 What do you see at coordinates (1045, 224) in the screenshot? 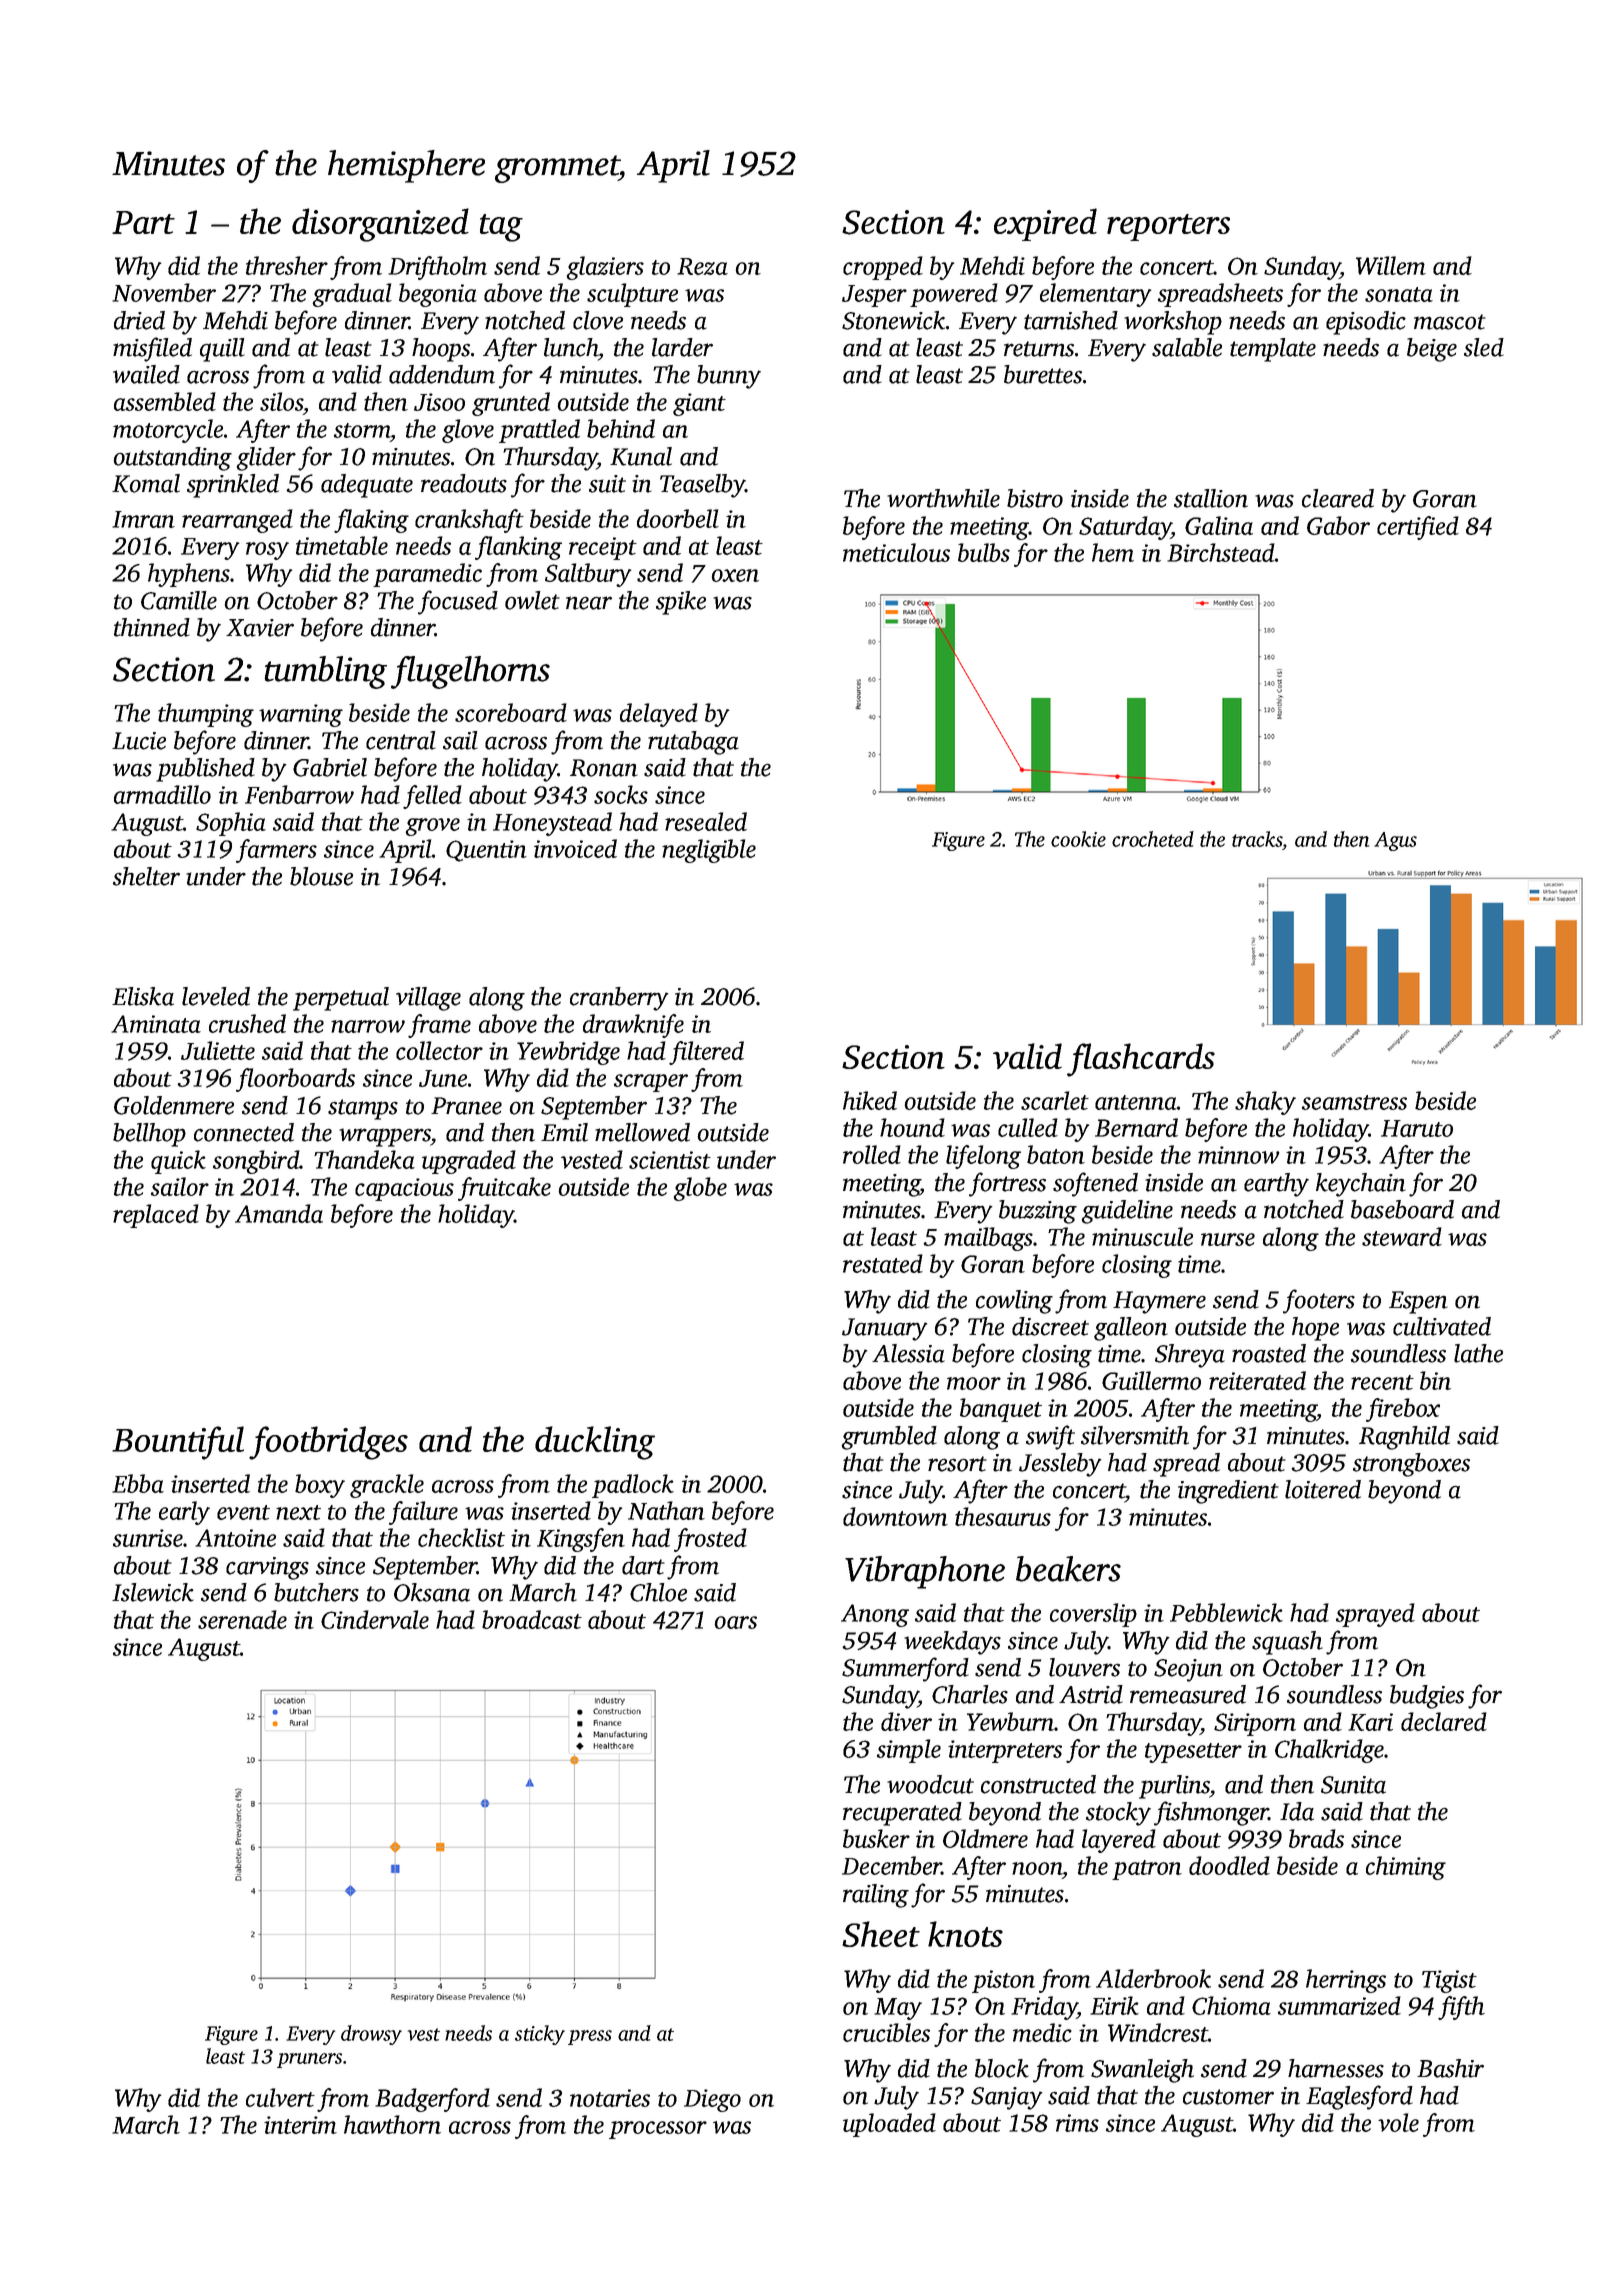
I see `expired` at bounding box center [1045, 224].
